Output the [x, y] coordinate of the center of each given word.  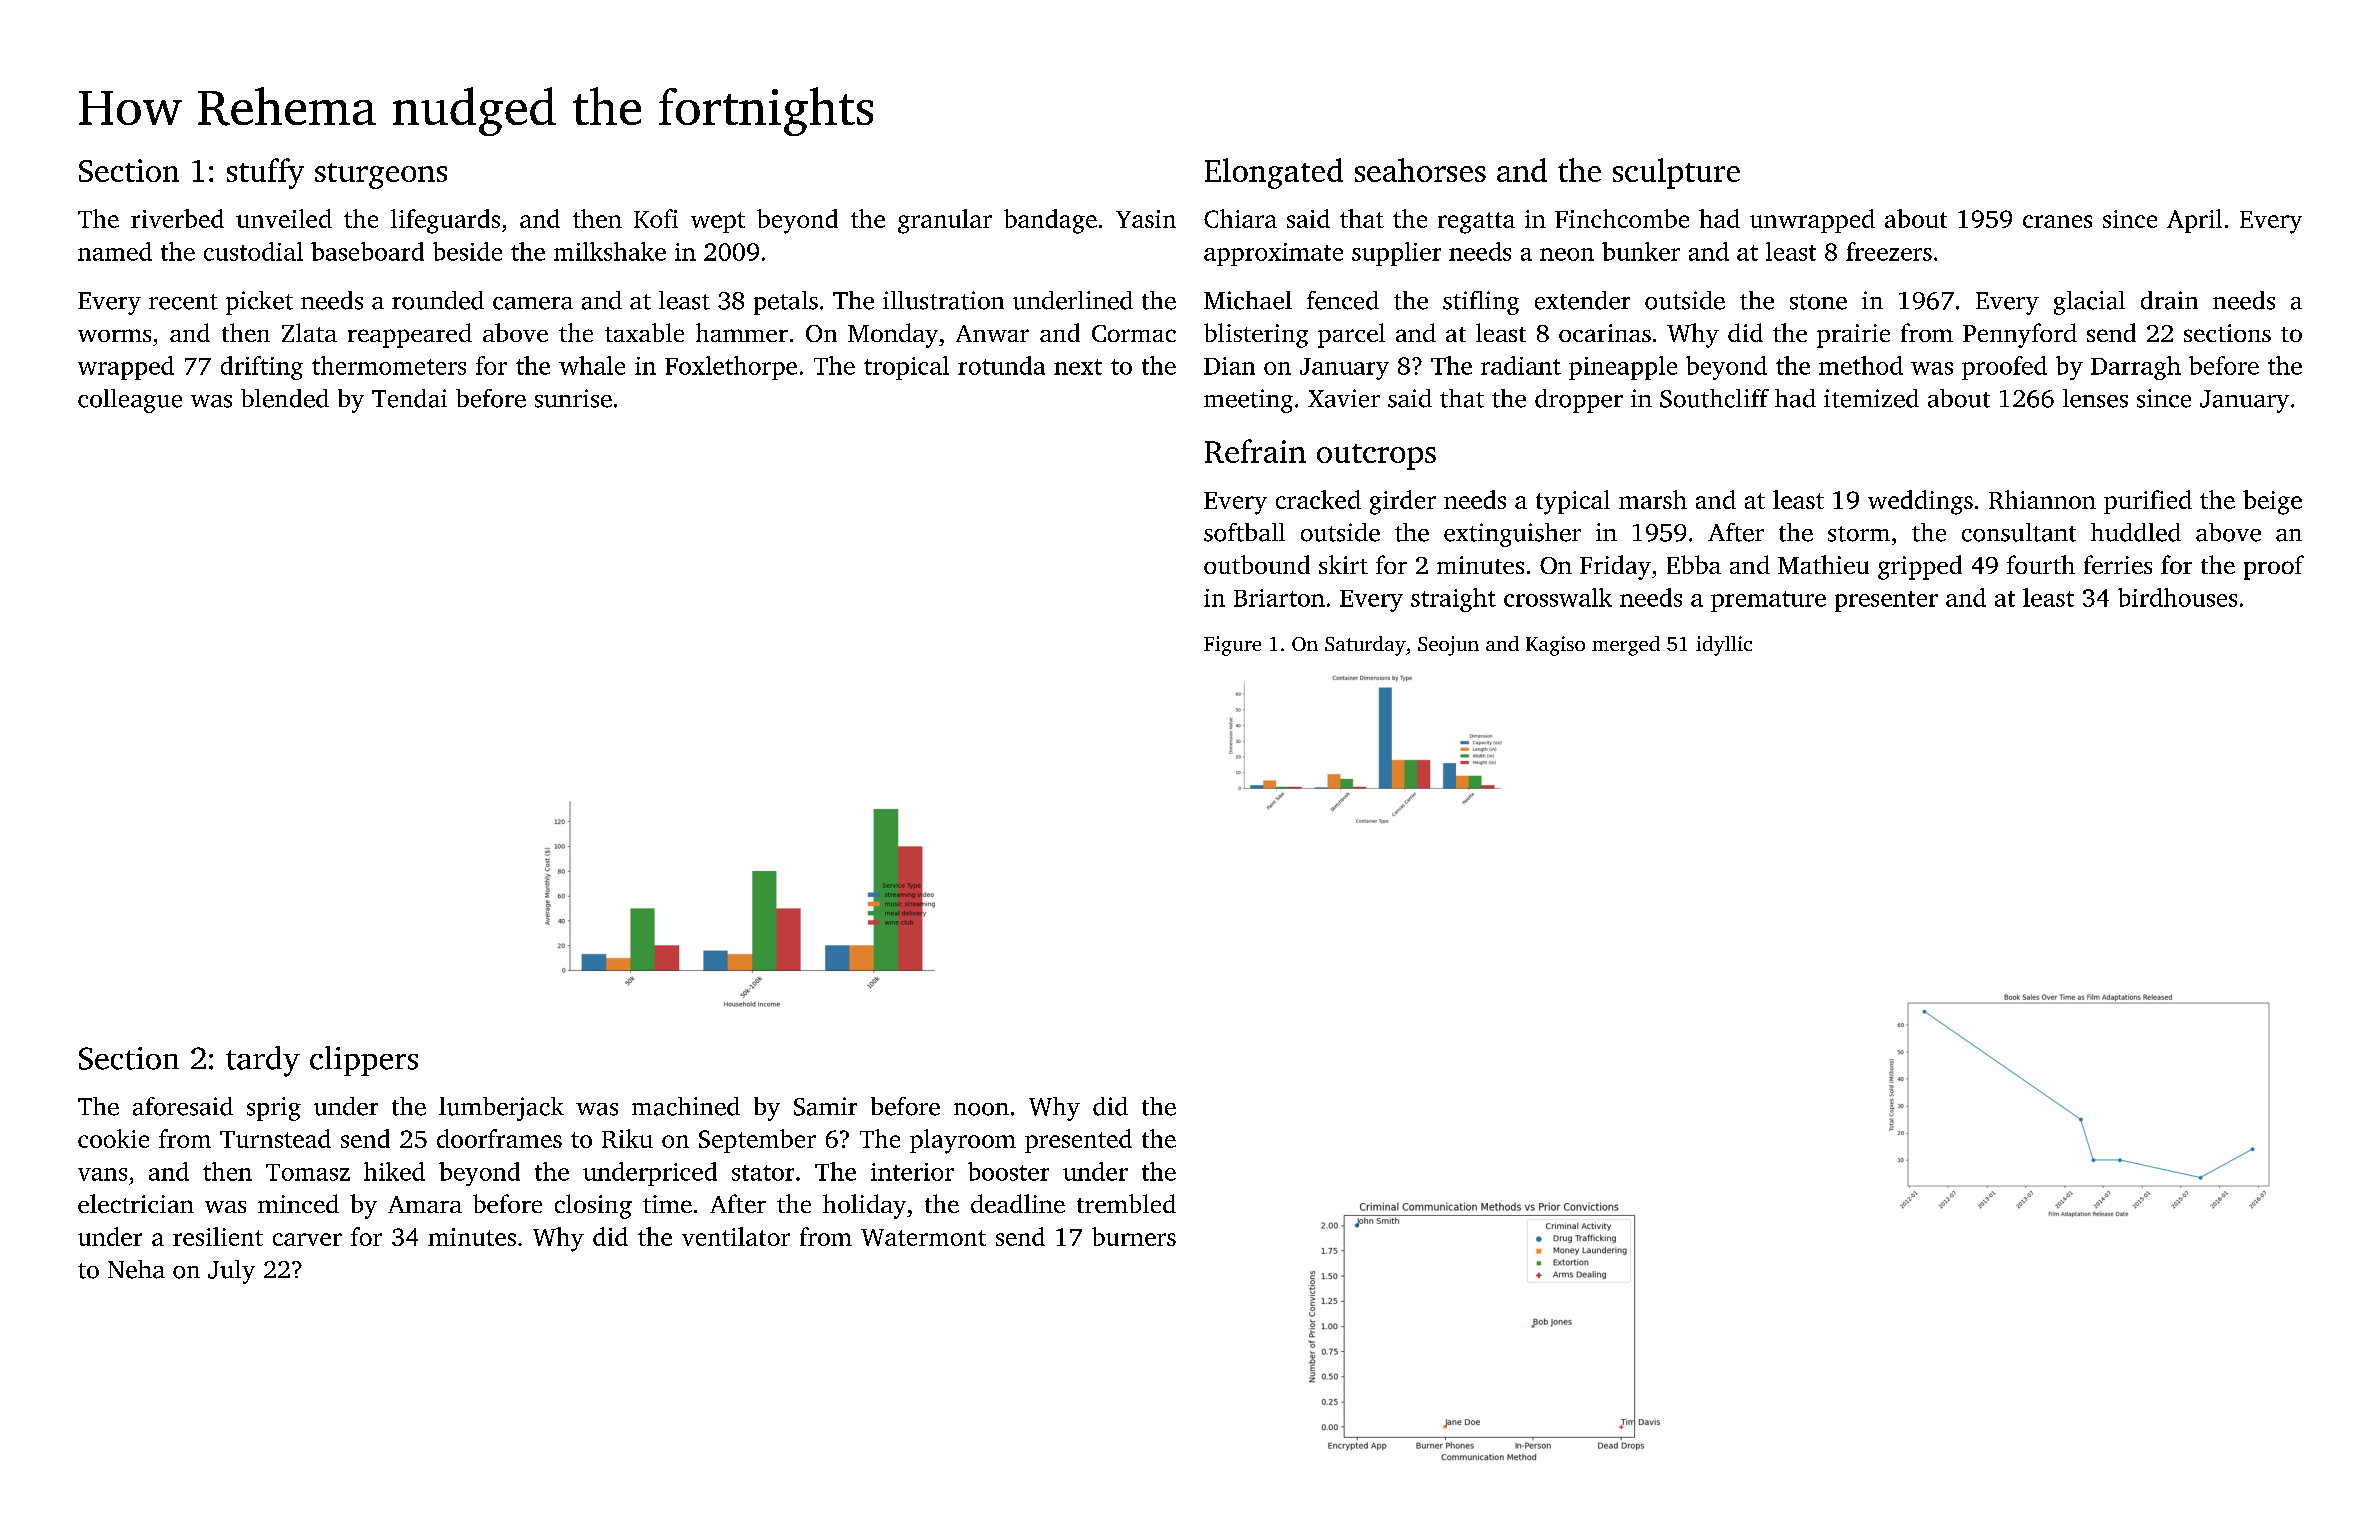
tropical [906, 368]
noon [981, 1109]
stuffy [265, 173]
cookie [113, 1138]
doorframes [499, 1138]
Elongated [1274, 173]
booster [1008, 1171]
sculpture [1676, 173]
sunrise [573, 398]
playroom [963, 1141]
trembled [1126, 1203]
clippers [364, 1061]
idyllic [1724, 646]
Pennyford [2020, 335]
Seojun [1448, 646]
